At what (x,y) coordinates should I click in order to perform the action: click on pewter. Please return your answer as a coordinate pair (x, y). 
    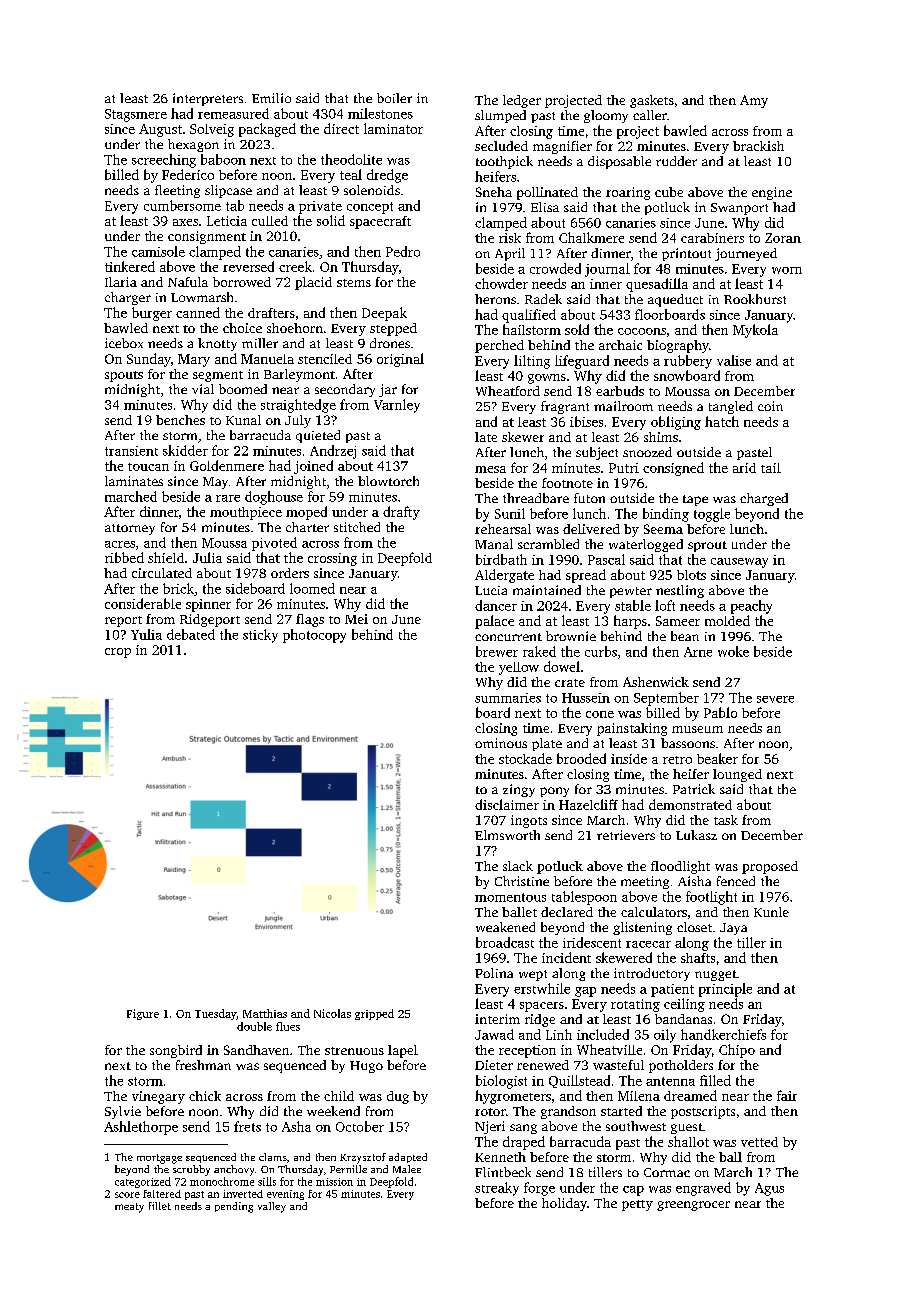
    Looking at the image, I should click on (631, 592).
